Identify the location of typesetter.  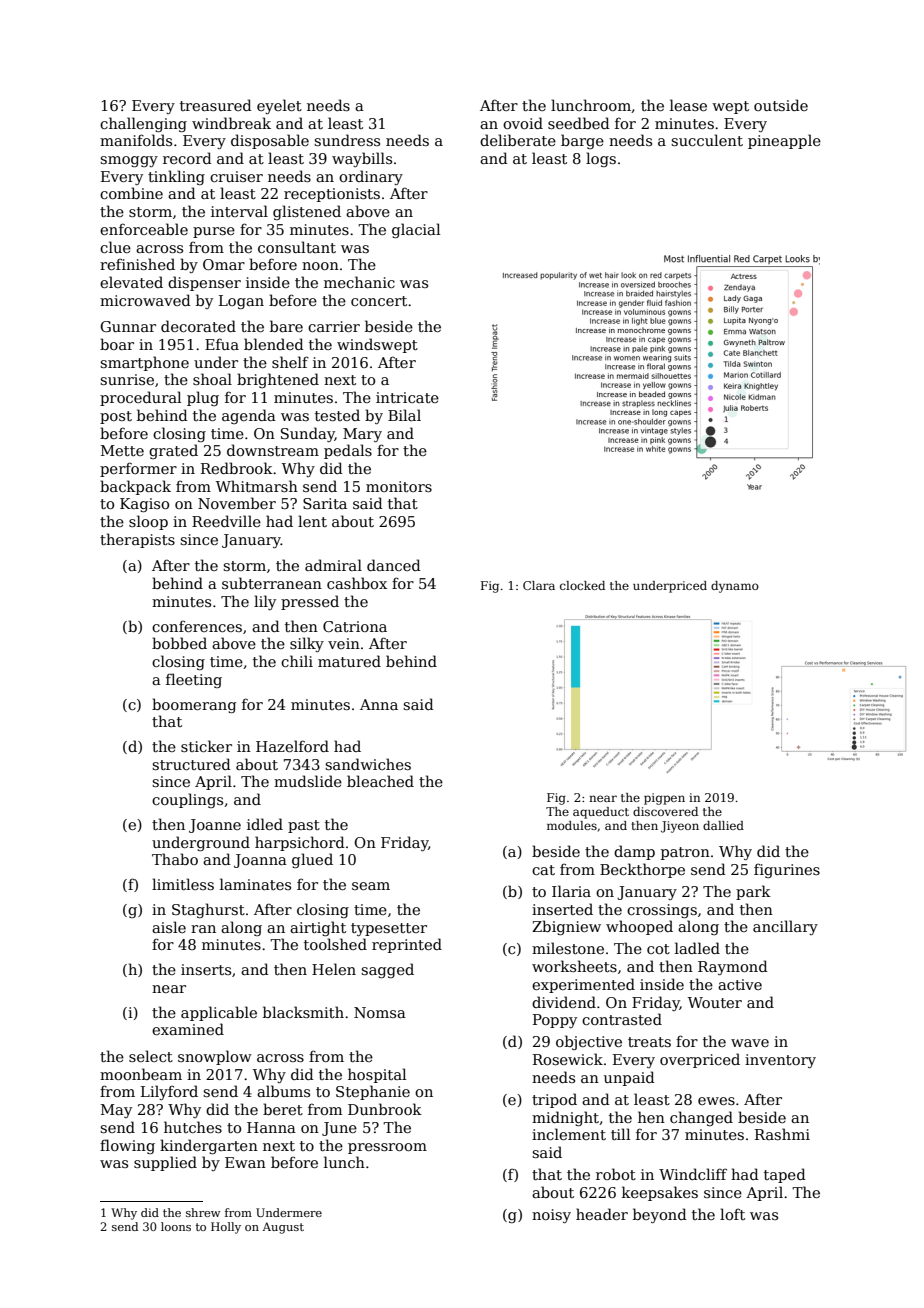
(389, 929).
